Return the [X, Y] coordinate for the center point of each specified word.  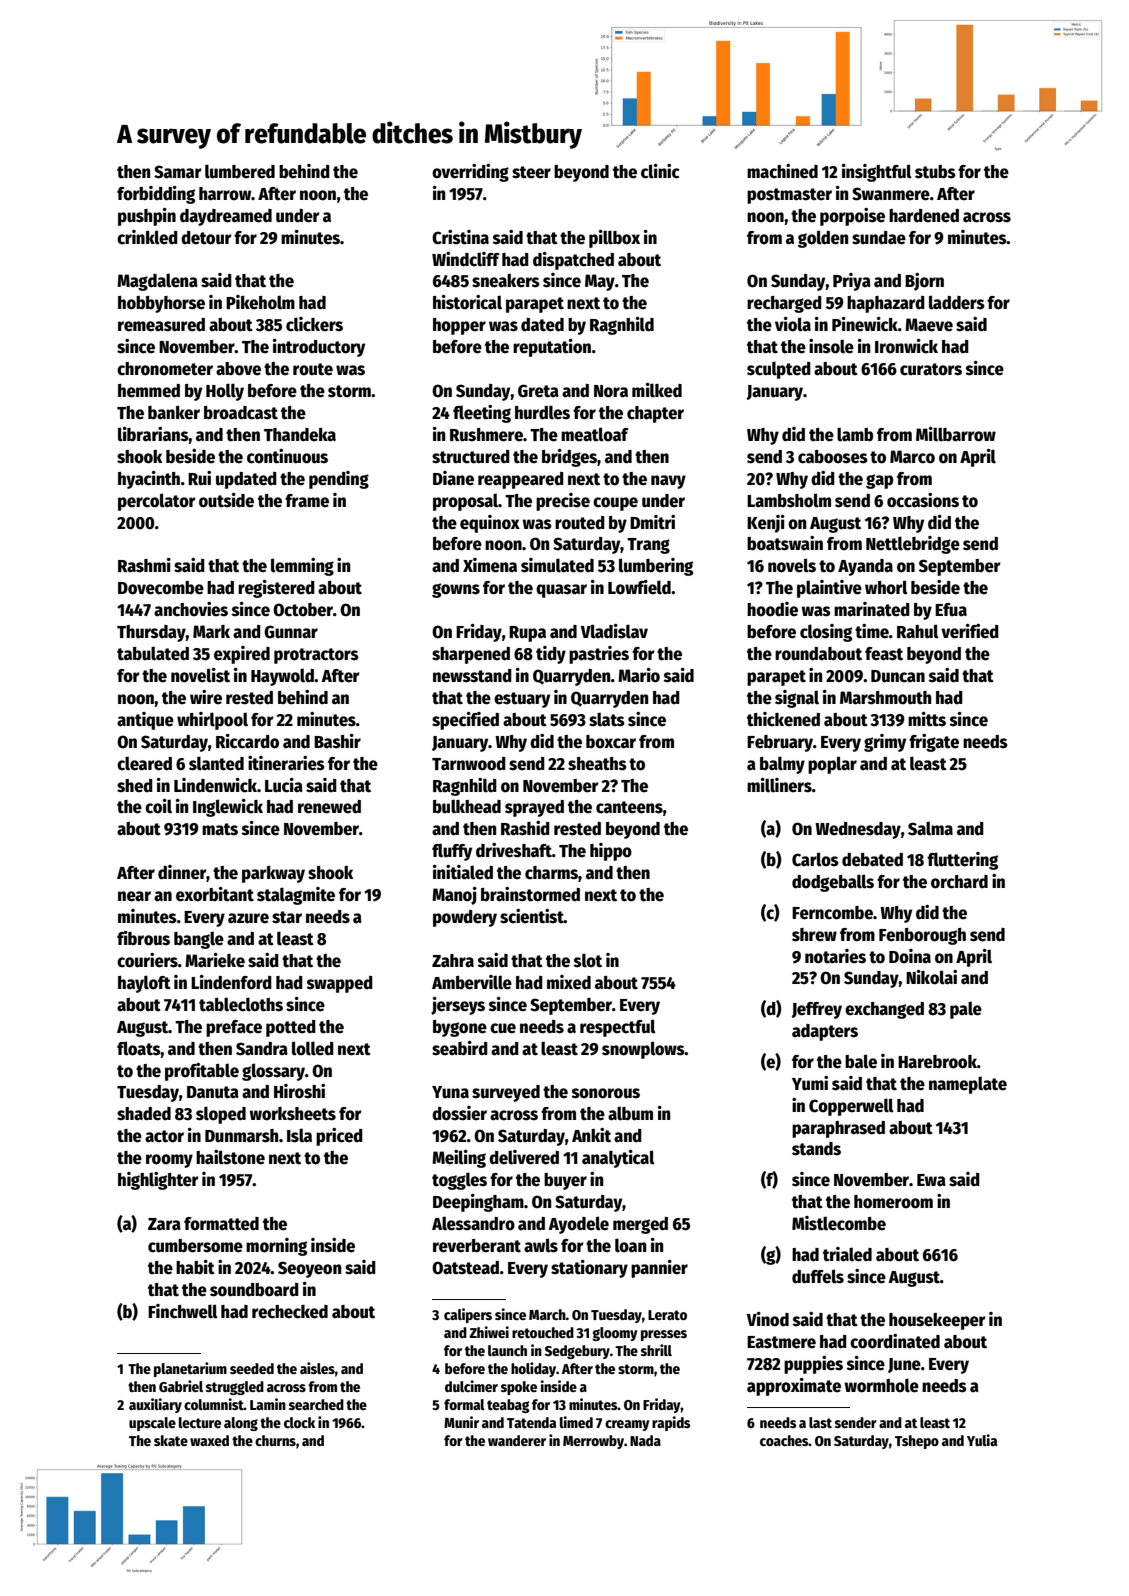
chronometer [165, 369]
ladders [957, 302]
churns [275, 1440]
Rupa [527, 634]
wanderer [517, 1440]
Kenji [766, 524]
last [820, 1422]
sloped [221, 1115]
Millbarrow [956, 434]
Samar [178, 172]
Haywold [282, 677]
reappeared [521, 480]
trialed [847, 1254]
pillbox [614, 239]
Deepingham [478, 1203]
